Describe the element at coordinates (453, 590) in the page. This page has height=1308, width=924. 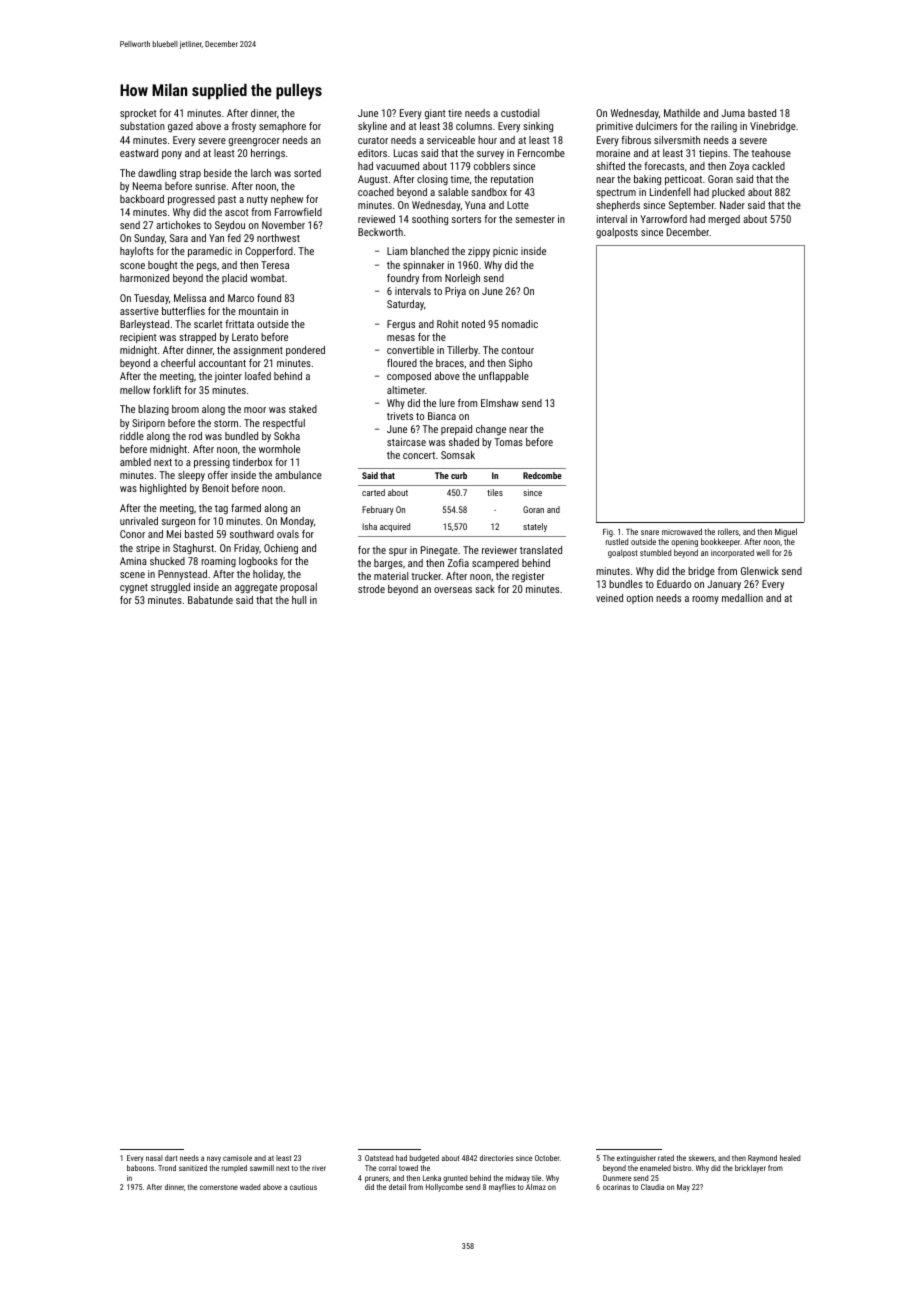
I see `overseas` at that location.
